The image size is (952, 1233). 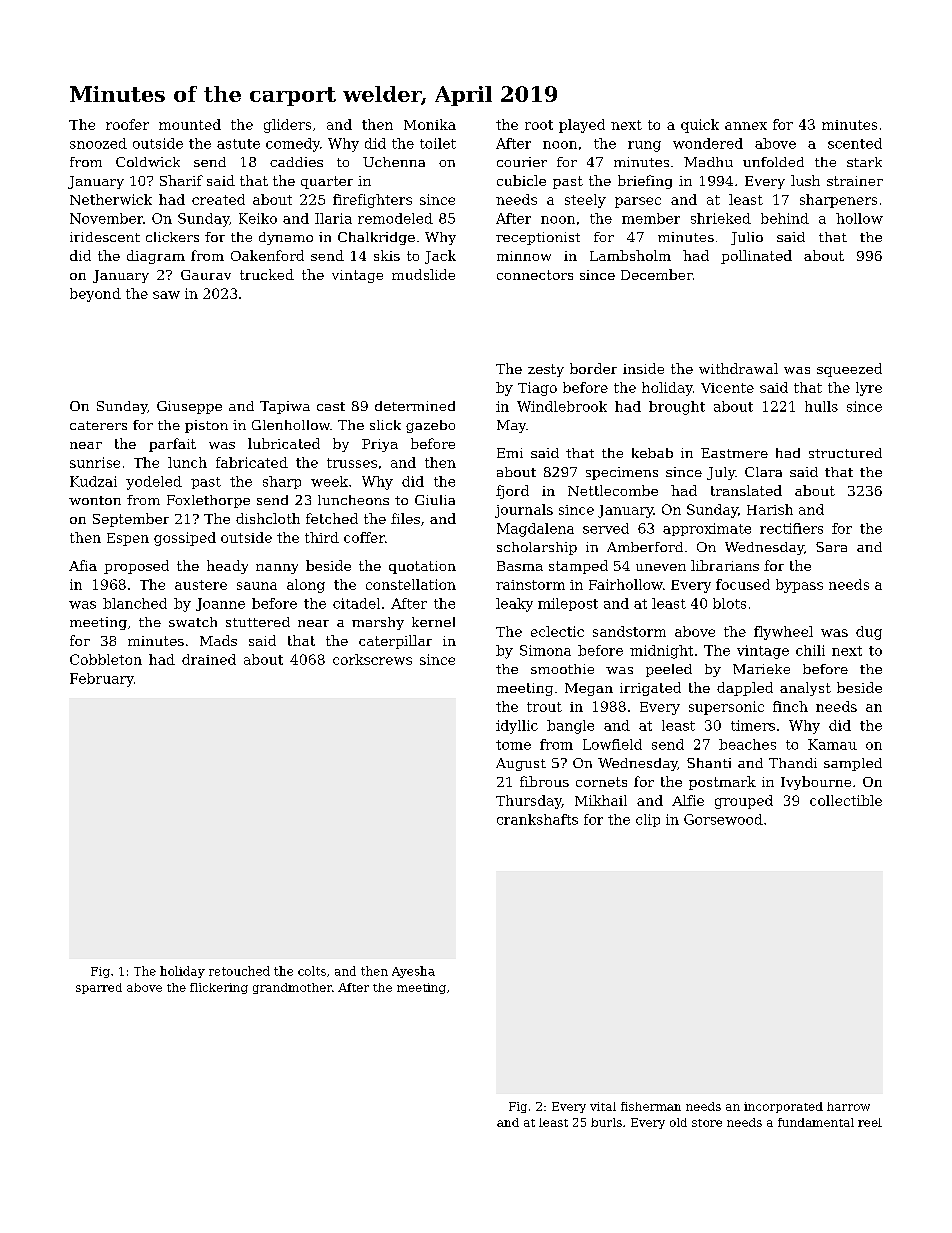 What do you see at coordinates (606, 1122) in the document?
I see `burls` at bounding box center [606, 1122].
